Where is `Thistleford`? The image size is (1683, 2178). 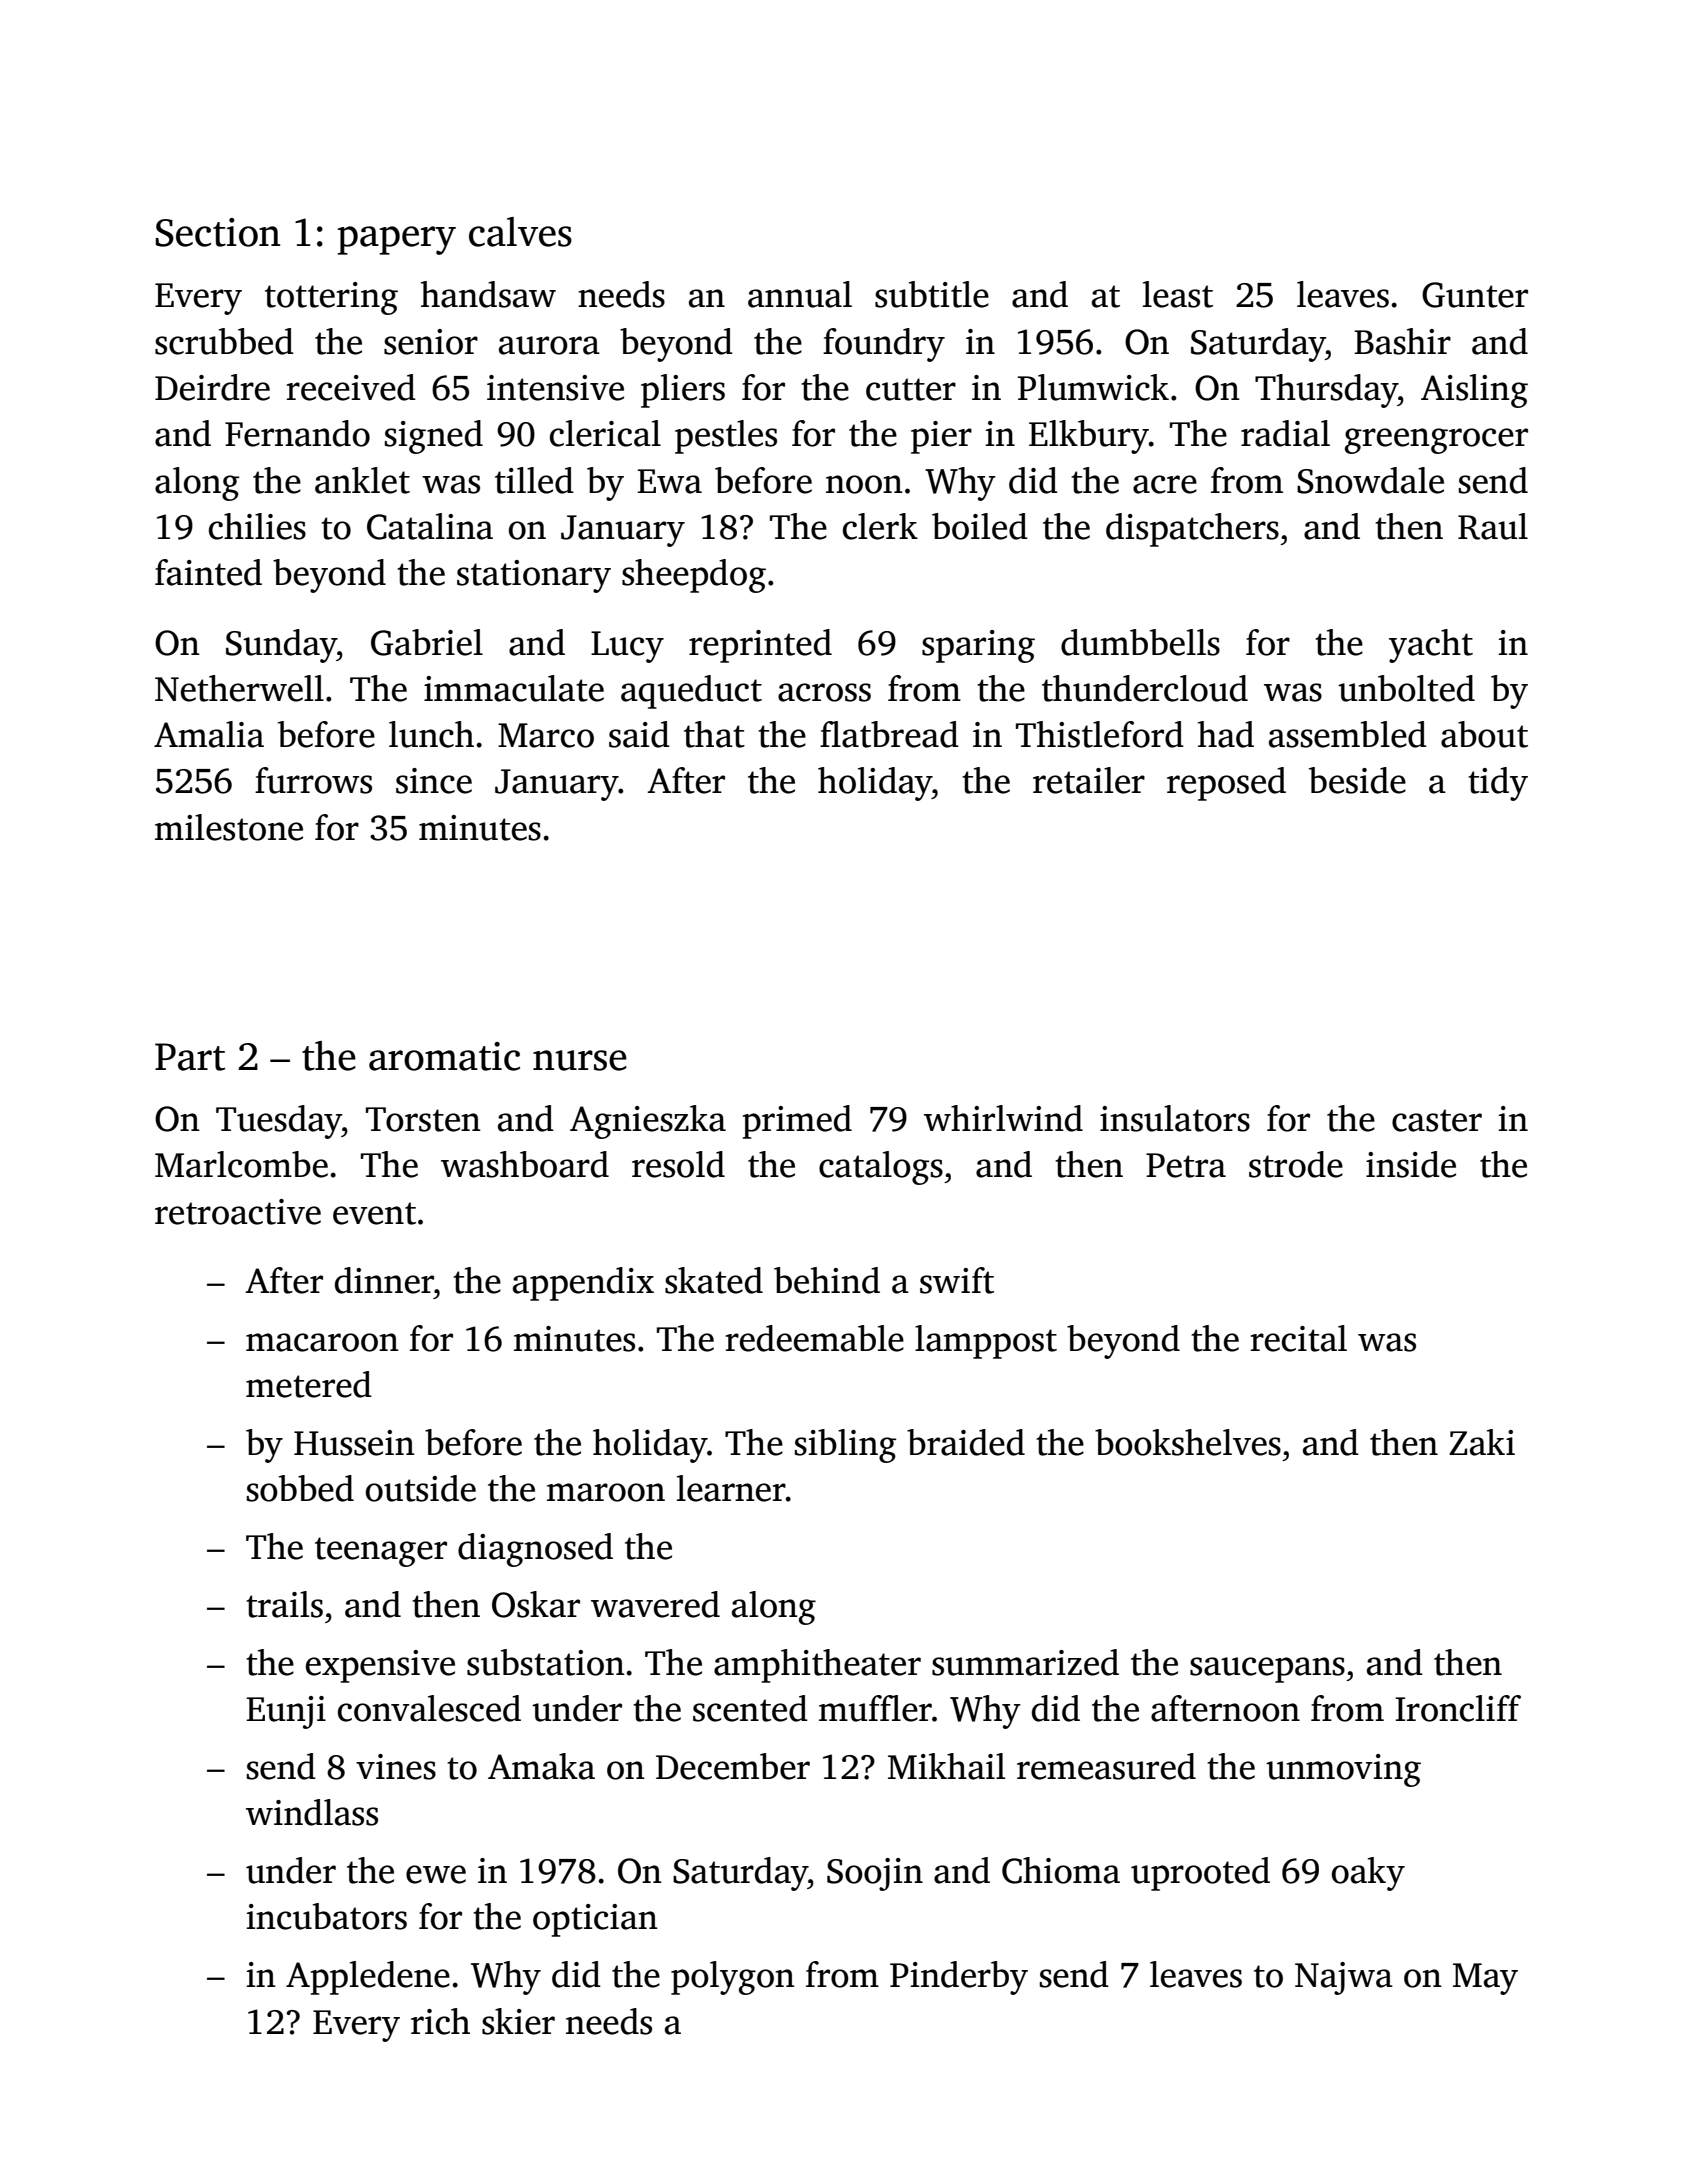
Thistleford is located at coordinates (1100, 734).
